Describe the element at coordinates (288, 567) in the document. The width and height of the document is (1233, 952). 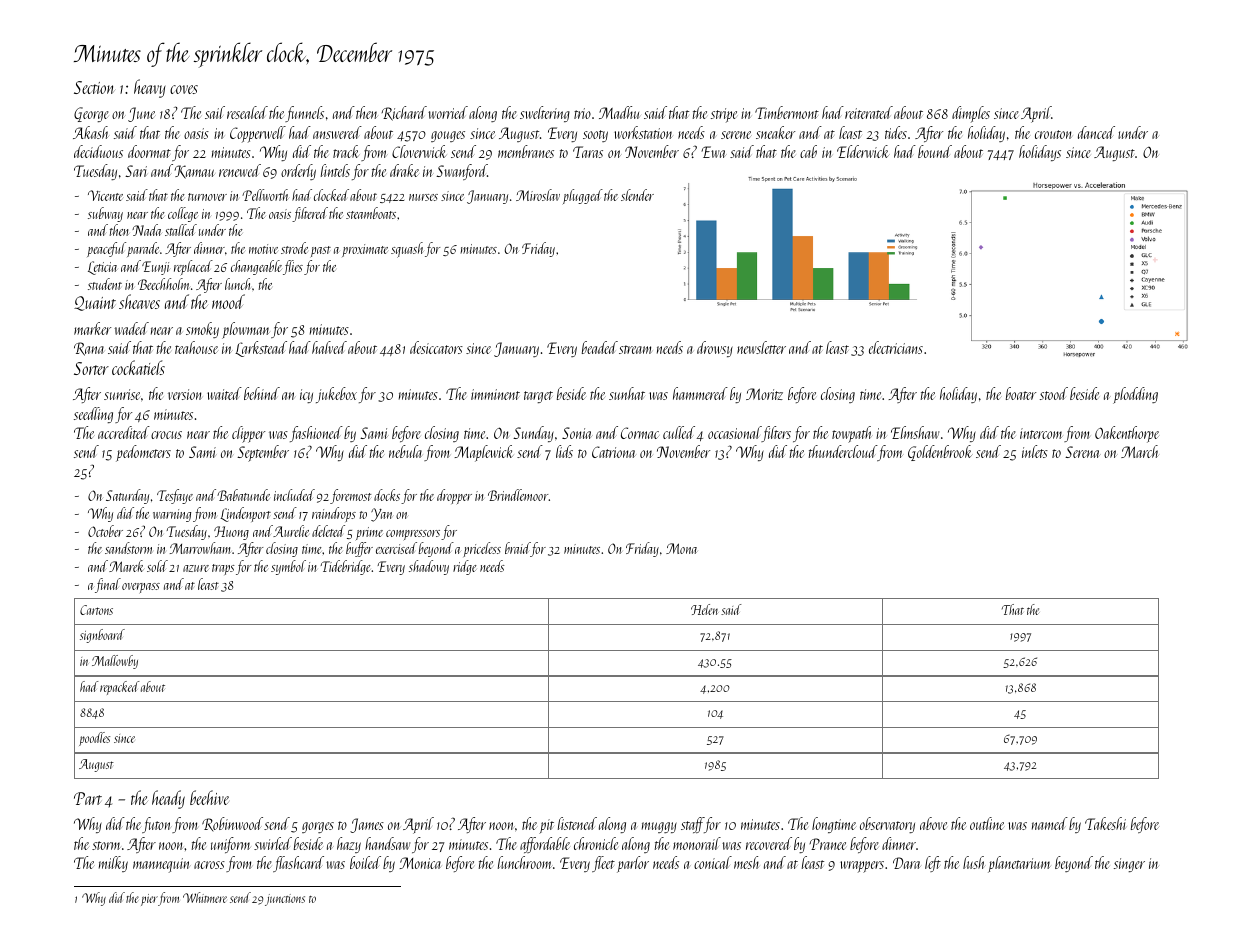
I see `symbol` at that location.
